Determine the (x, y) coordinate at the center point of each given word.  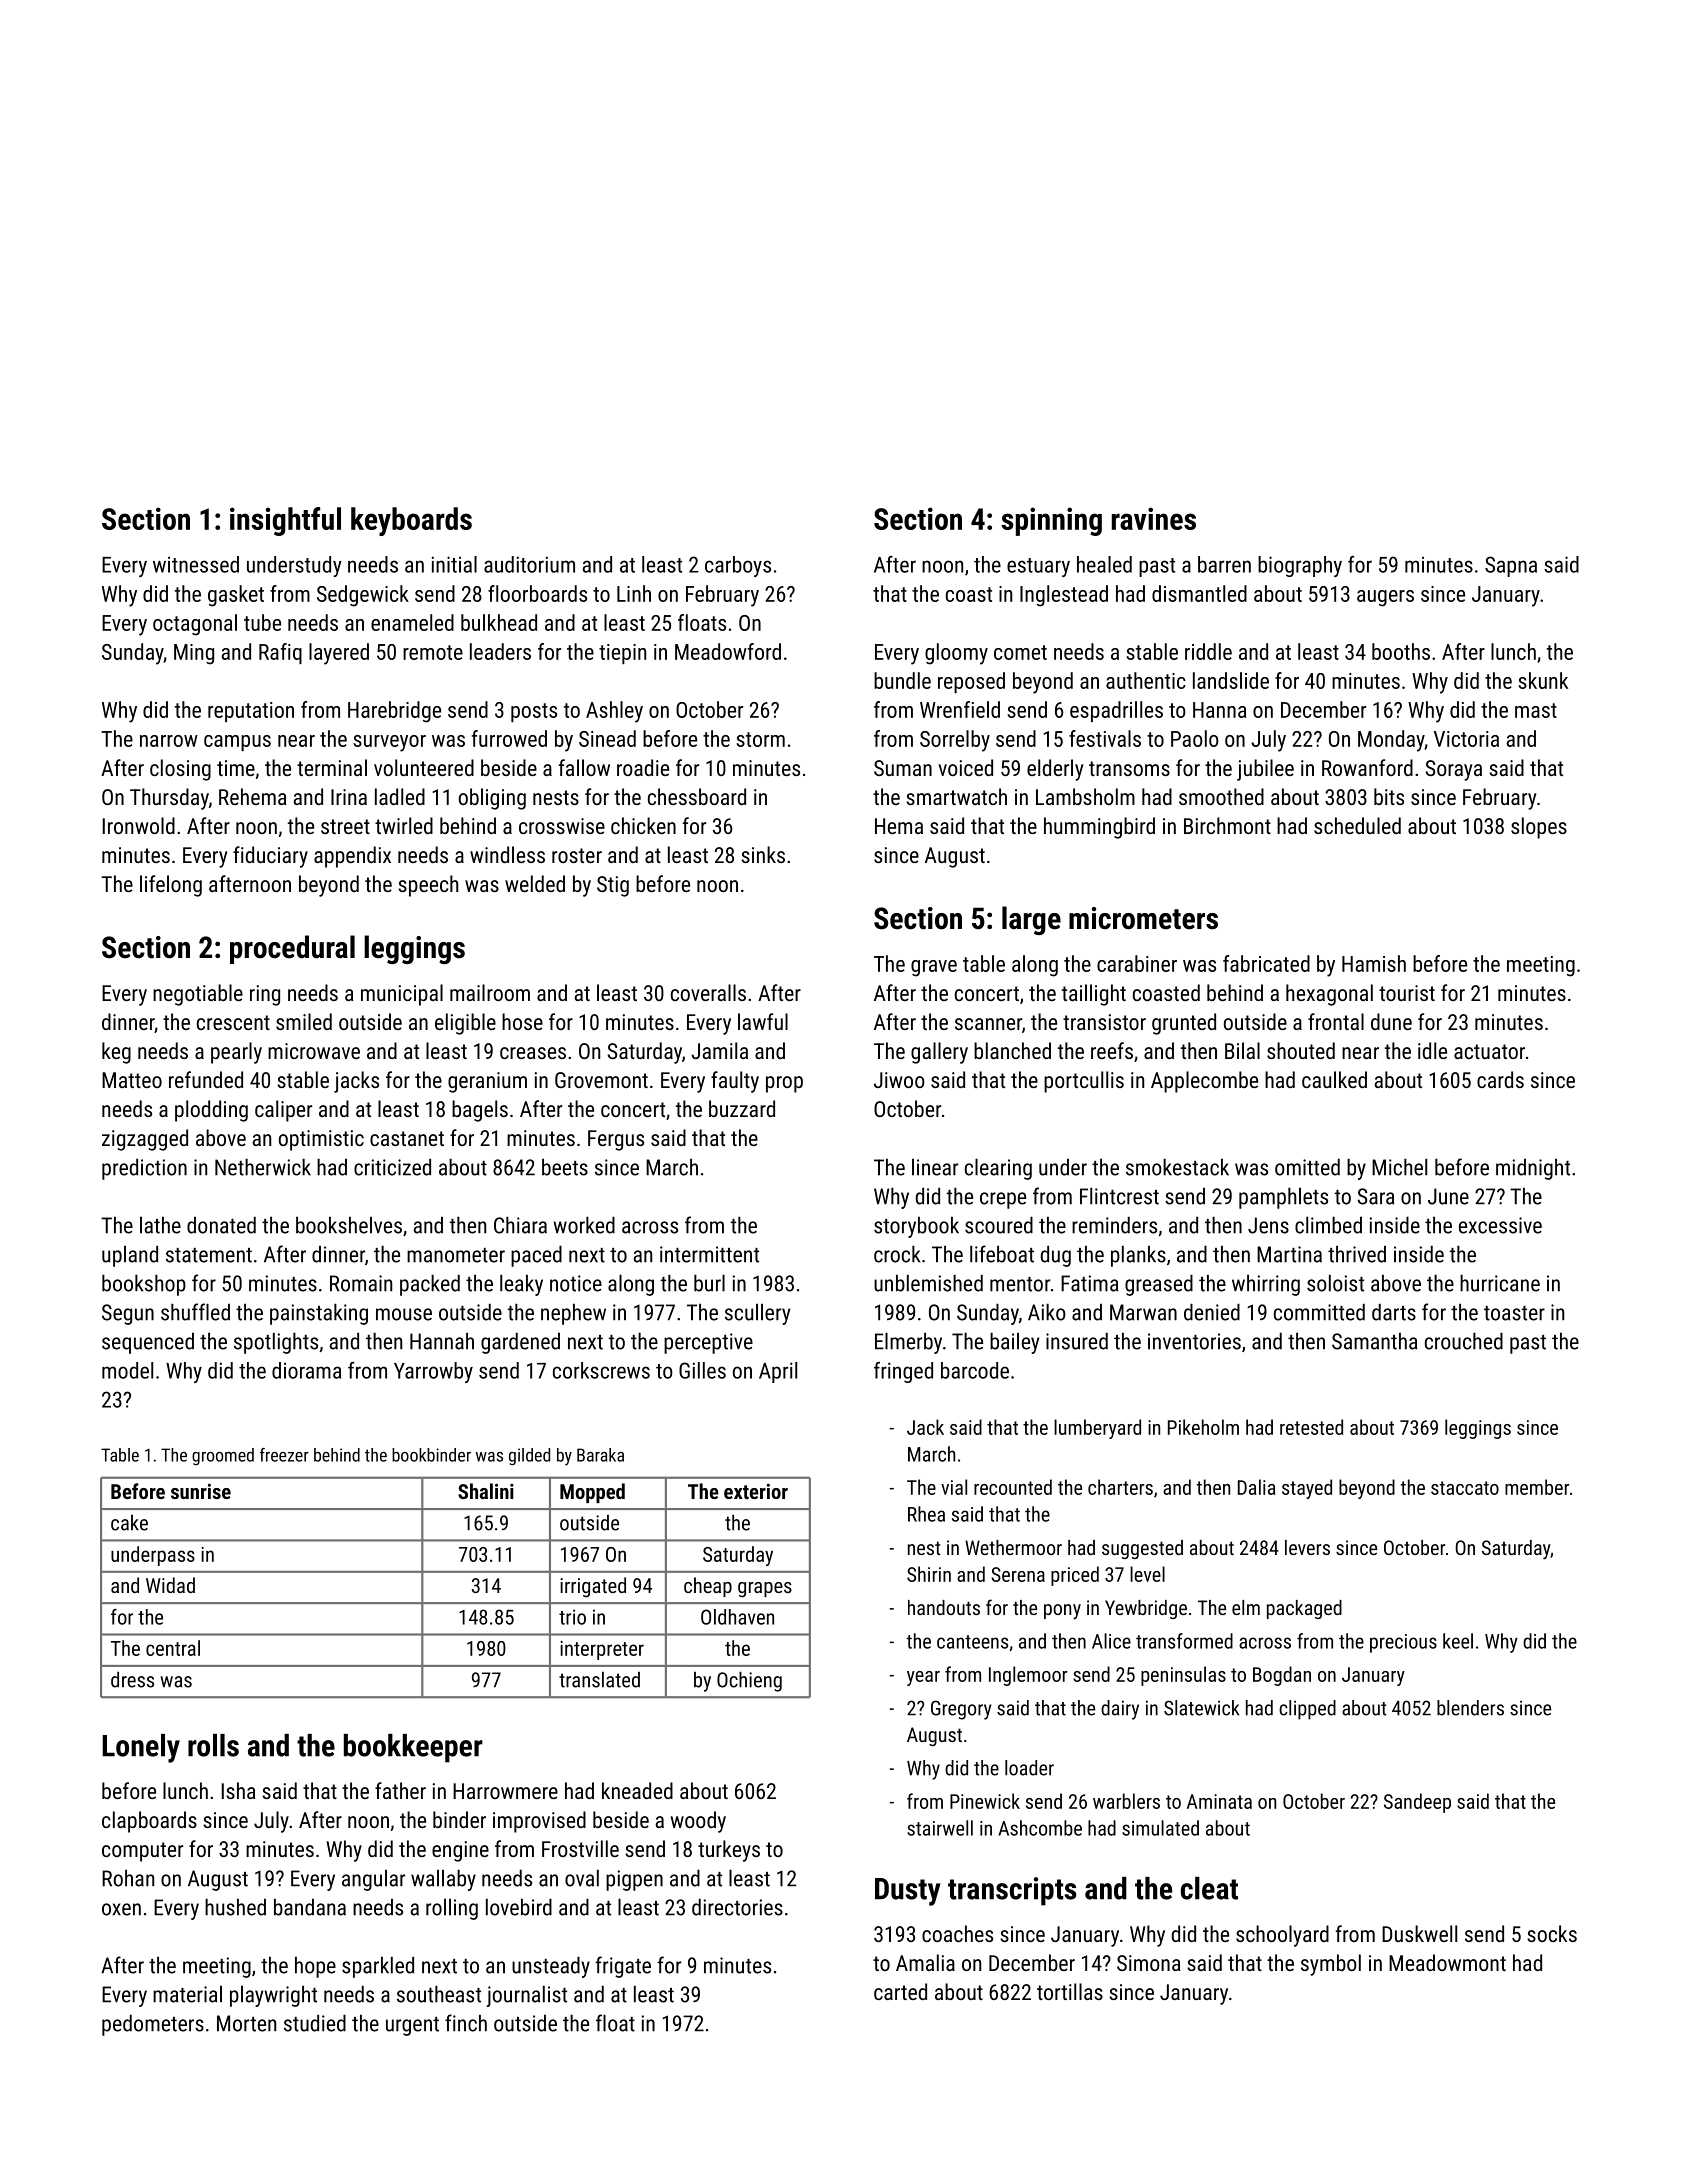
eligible (465, 1024)
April (778, 1372)
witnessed (196, 564)
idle (1432, 1050)
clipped (1307, 1710)
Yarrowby (433, 1372)
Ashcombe (1040, 1828)
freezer (284, 1455)
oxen (121, 1909)
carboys (738, 566)
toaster (1514, 1313)
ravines (1154, 518)
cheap (708, 1587)
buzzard (742, 1108)
